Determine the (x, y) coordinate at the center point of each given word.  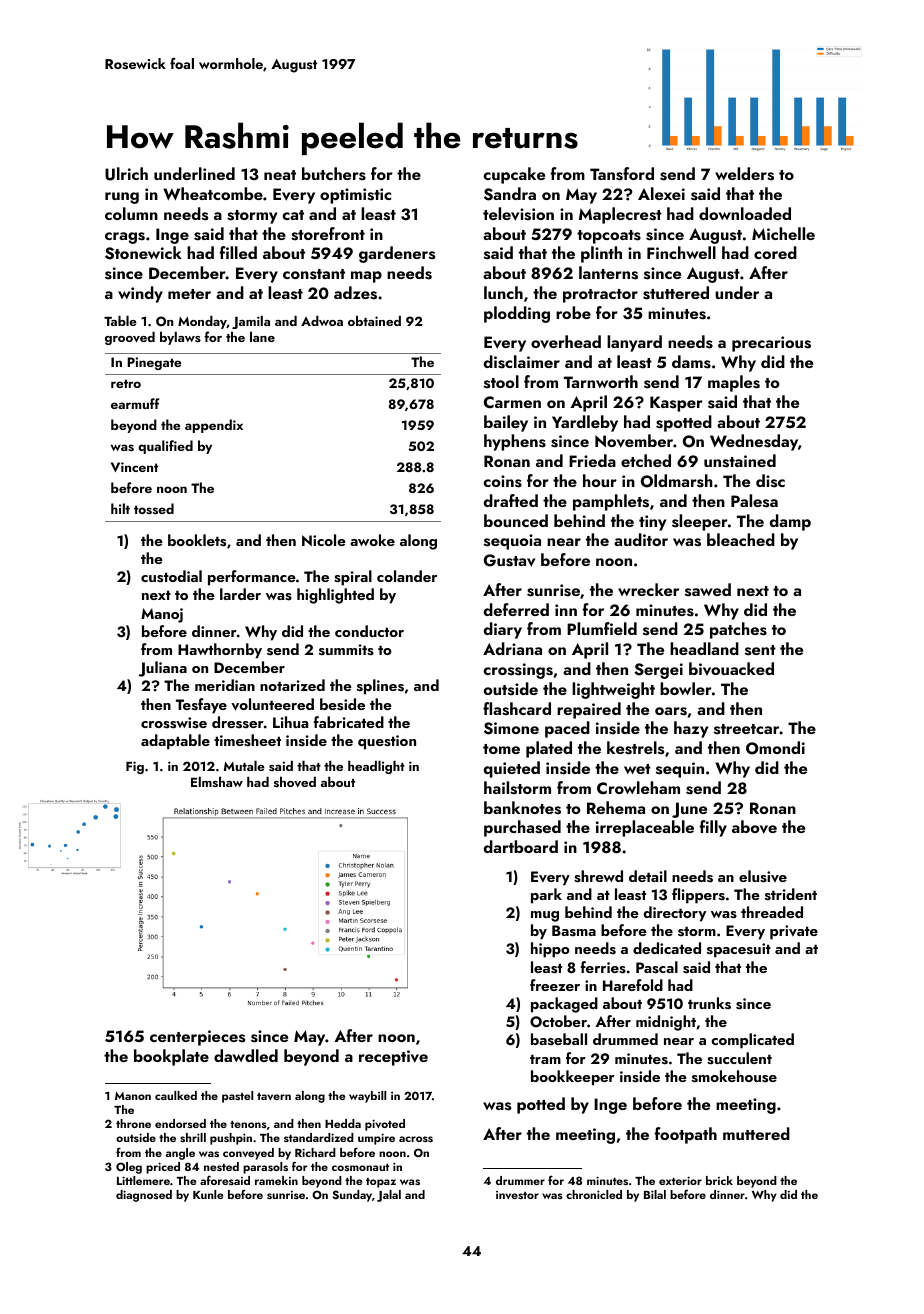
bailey (506, 423)
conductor (369, 631)
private (794, 932)
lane (262, 336)
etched (646, 460)
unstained (740, 461)
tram (545, 1059)
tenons (248, 1124)
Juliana (163, 669)
